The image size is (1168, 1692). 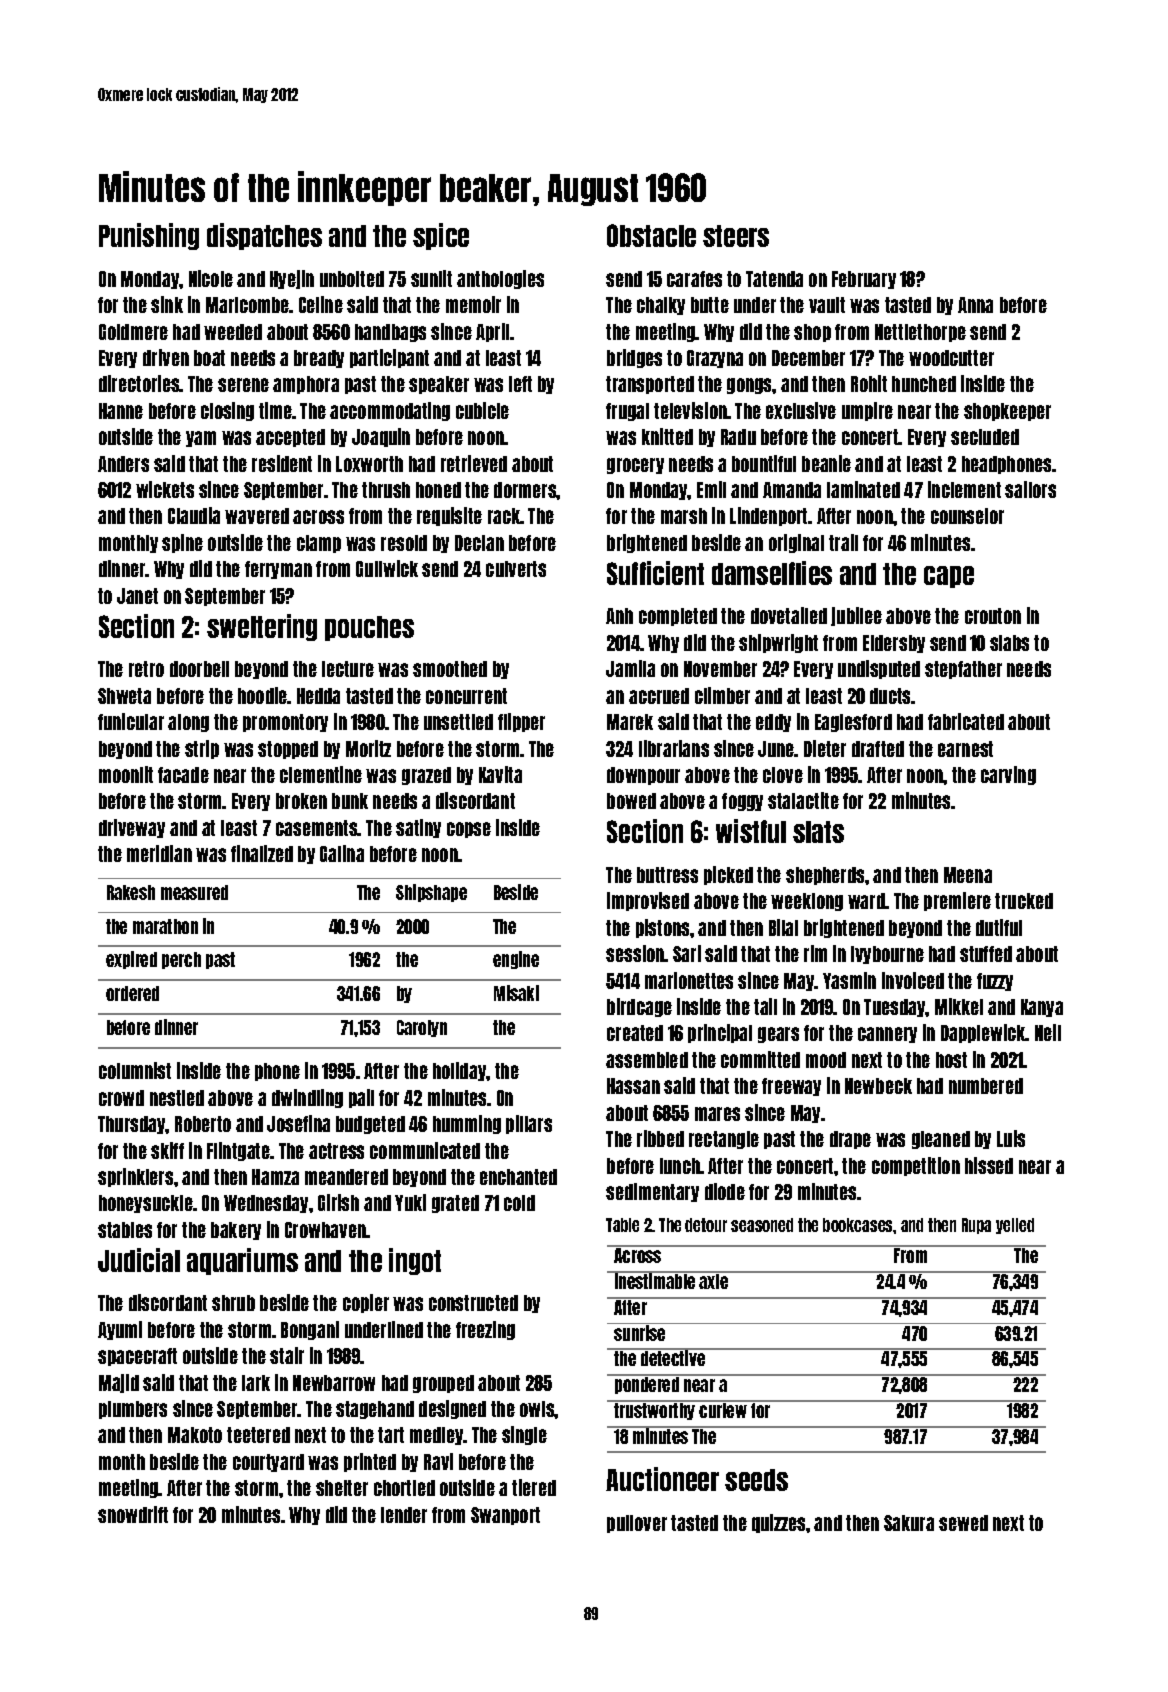 I want to click on Newbarrow, so click(x=334, y=1383).
